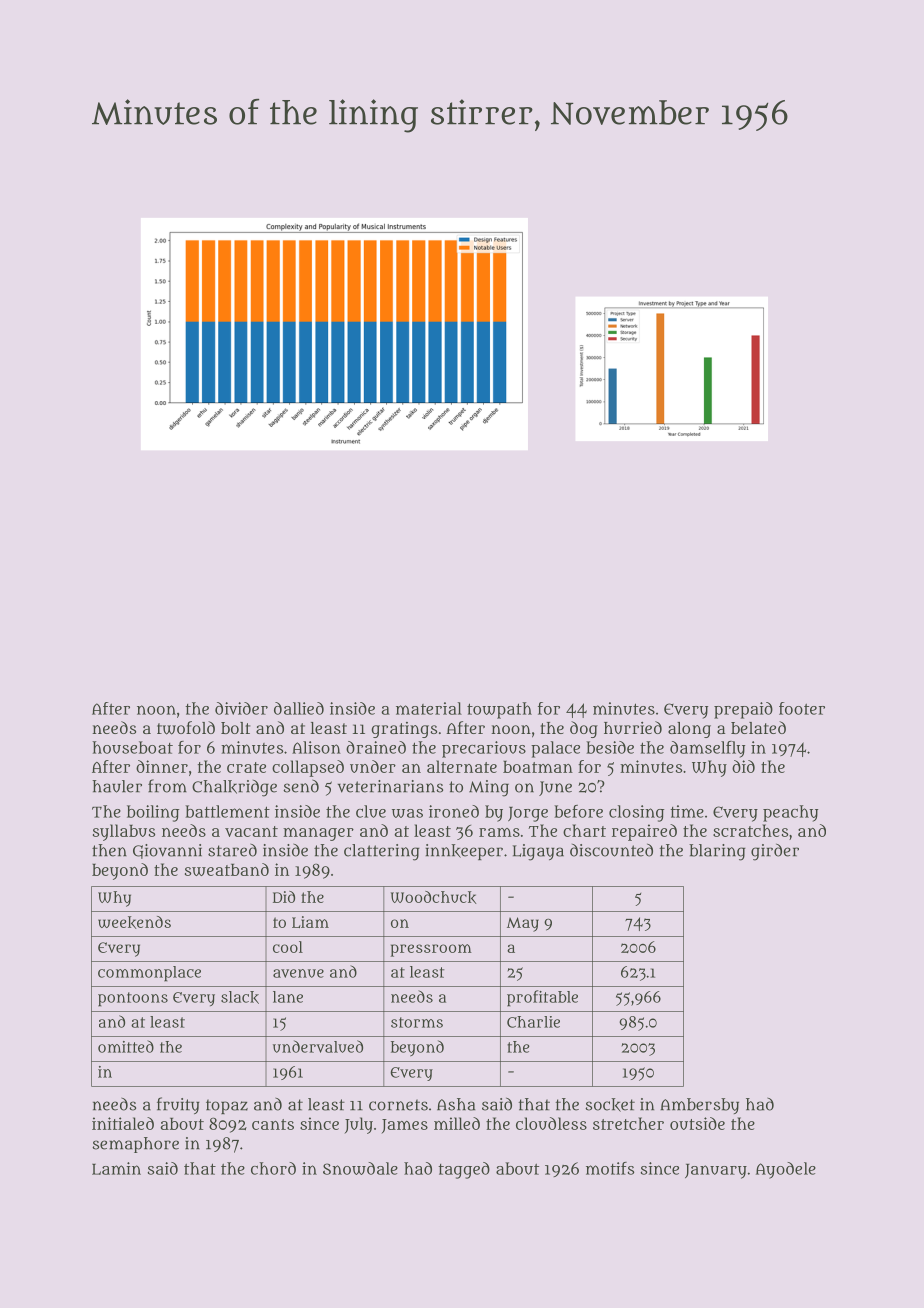 The width and height of the screenshot is (924, 1308). What do you see at coordinates (298, 973) in the screenshot?
I see `avenue` at bounding box center [298, 973].
